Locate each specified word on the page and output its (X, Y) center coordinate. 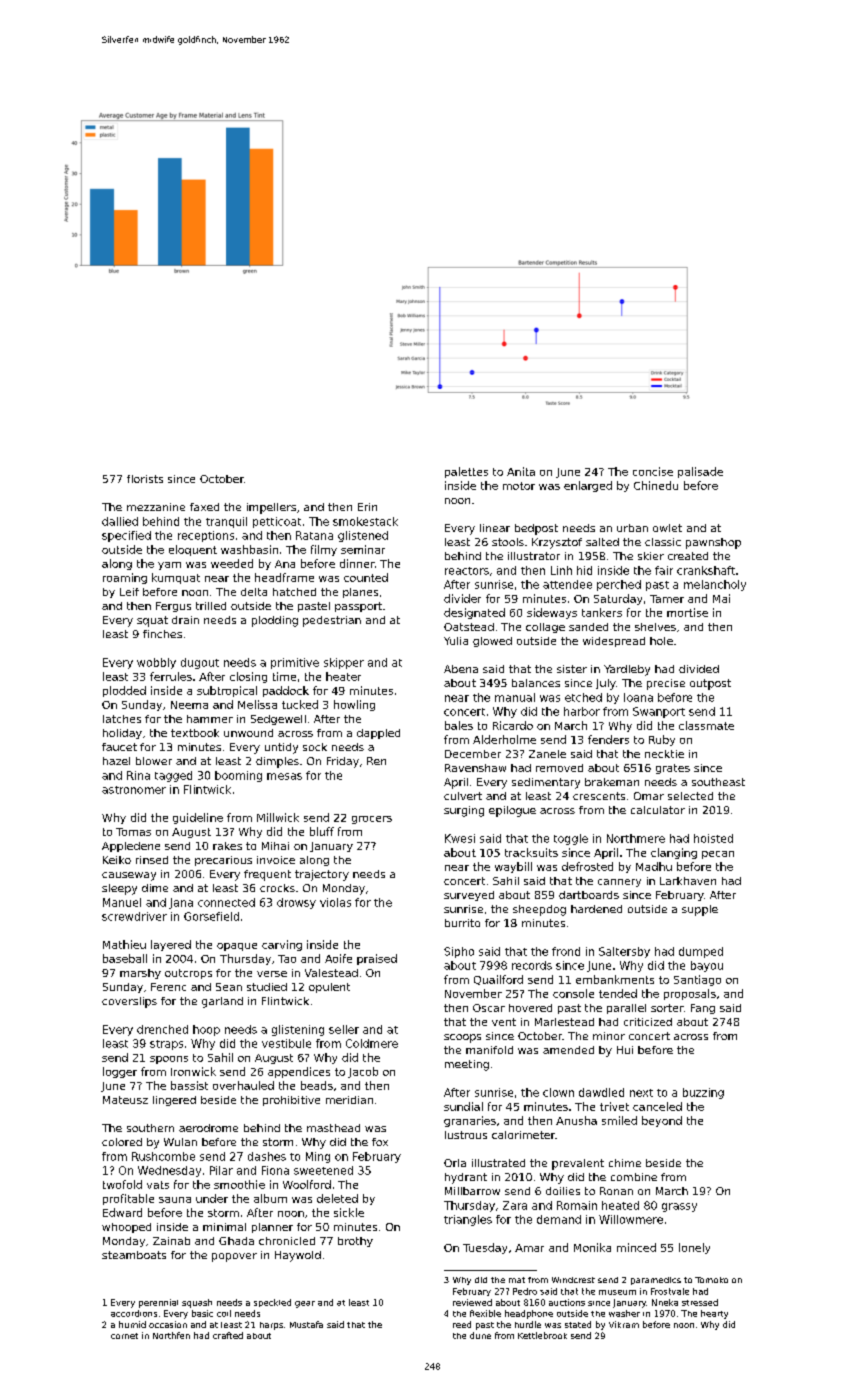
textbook (195, 733)
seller (344, 1029)
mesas (284, 776)
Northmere (636, 838)
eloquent (193, 550)
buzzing (703, 1093)
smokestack (365, 521)
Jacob (363, 1072)
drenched (162, 1029)
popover (234, 1257)
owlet (667, 528)
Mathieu (124, 944)
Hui (625, 1050)
